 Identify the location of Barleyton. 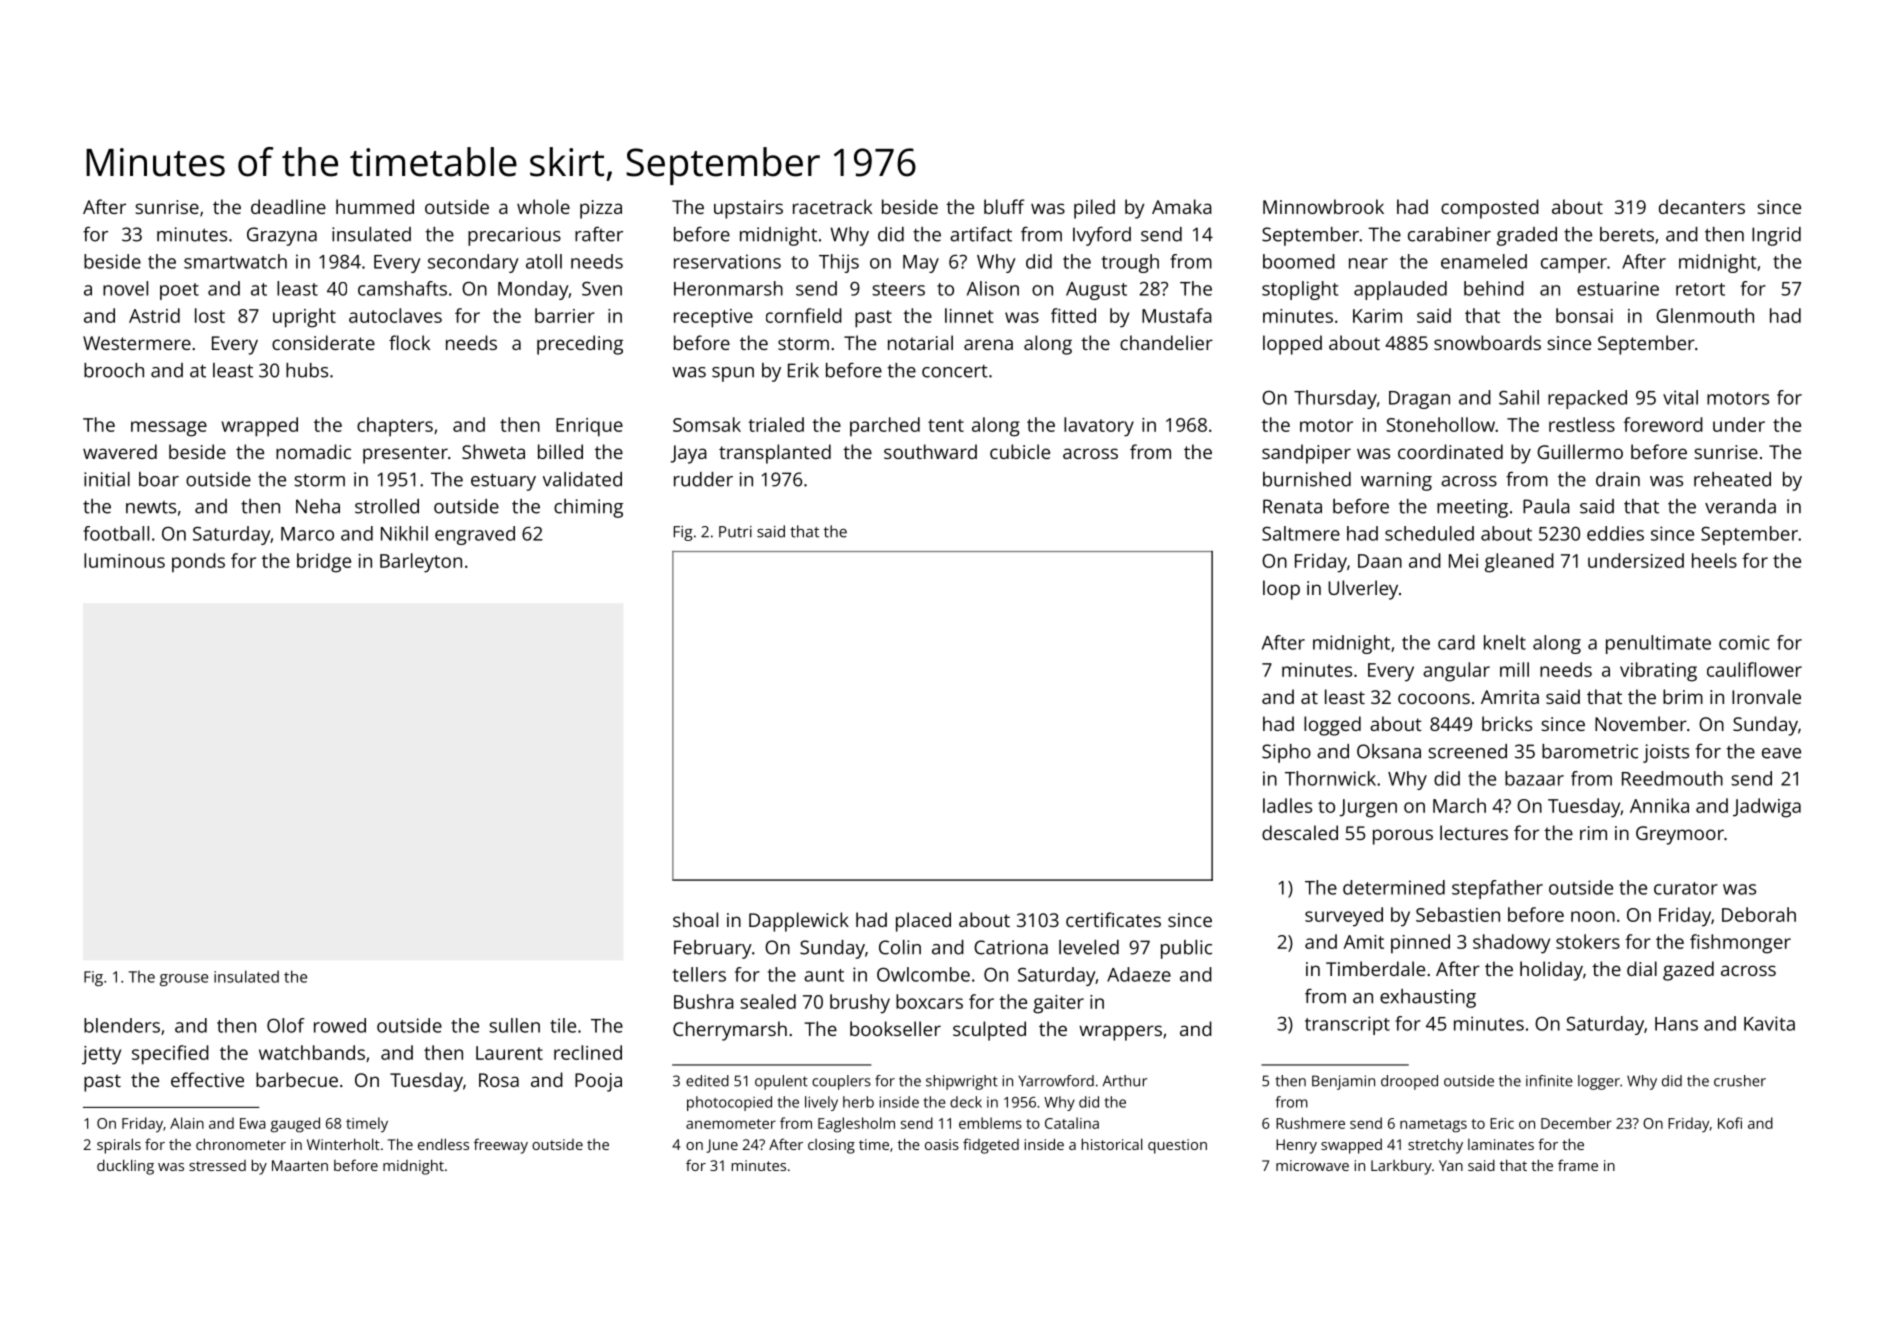
(421, 563).
